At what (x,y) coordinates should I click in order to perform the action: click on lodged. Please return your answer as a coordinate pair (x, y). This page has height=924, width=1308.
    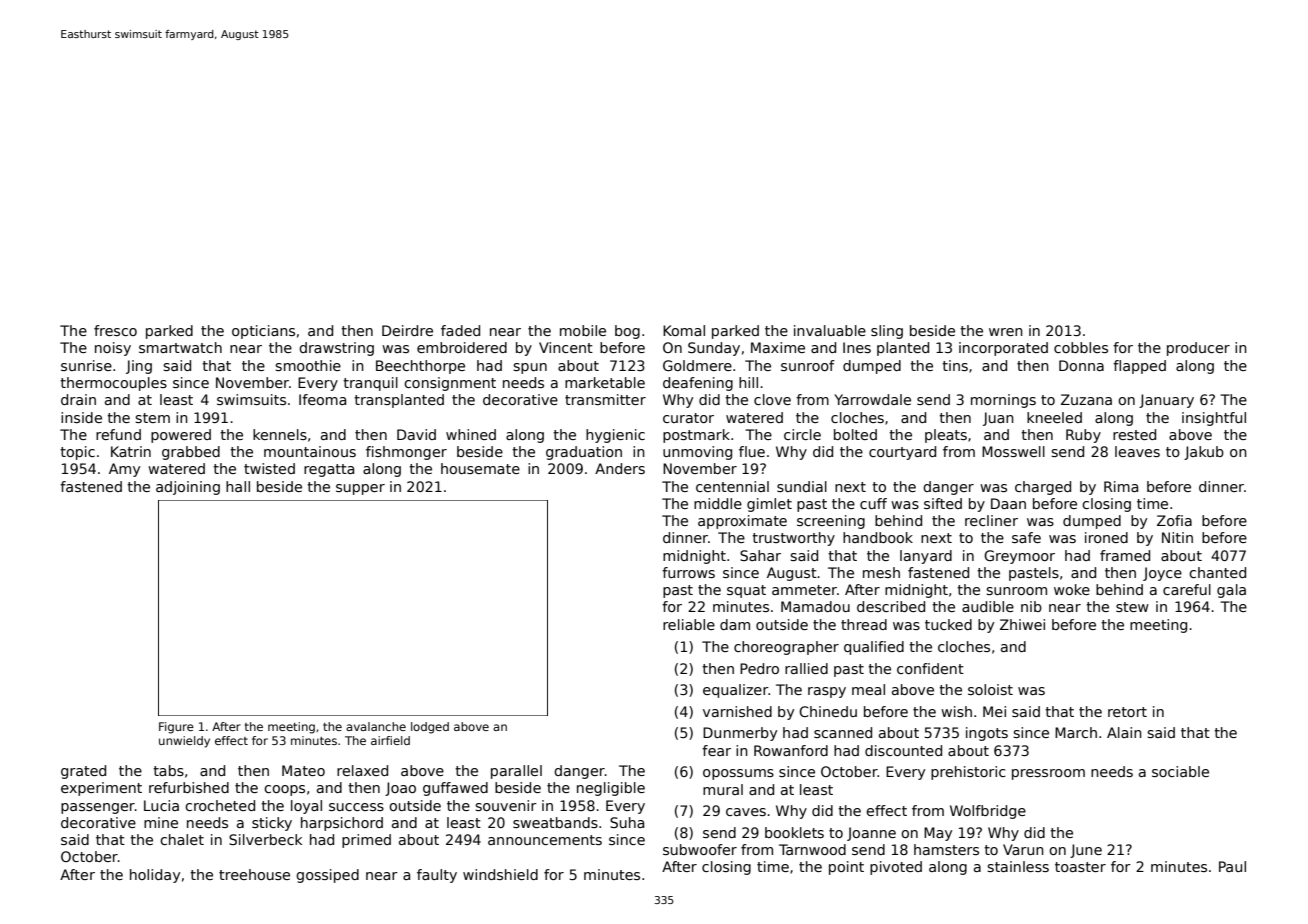
    Looking at the image, I should click on (430, 728).
